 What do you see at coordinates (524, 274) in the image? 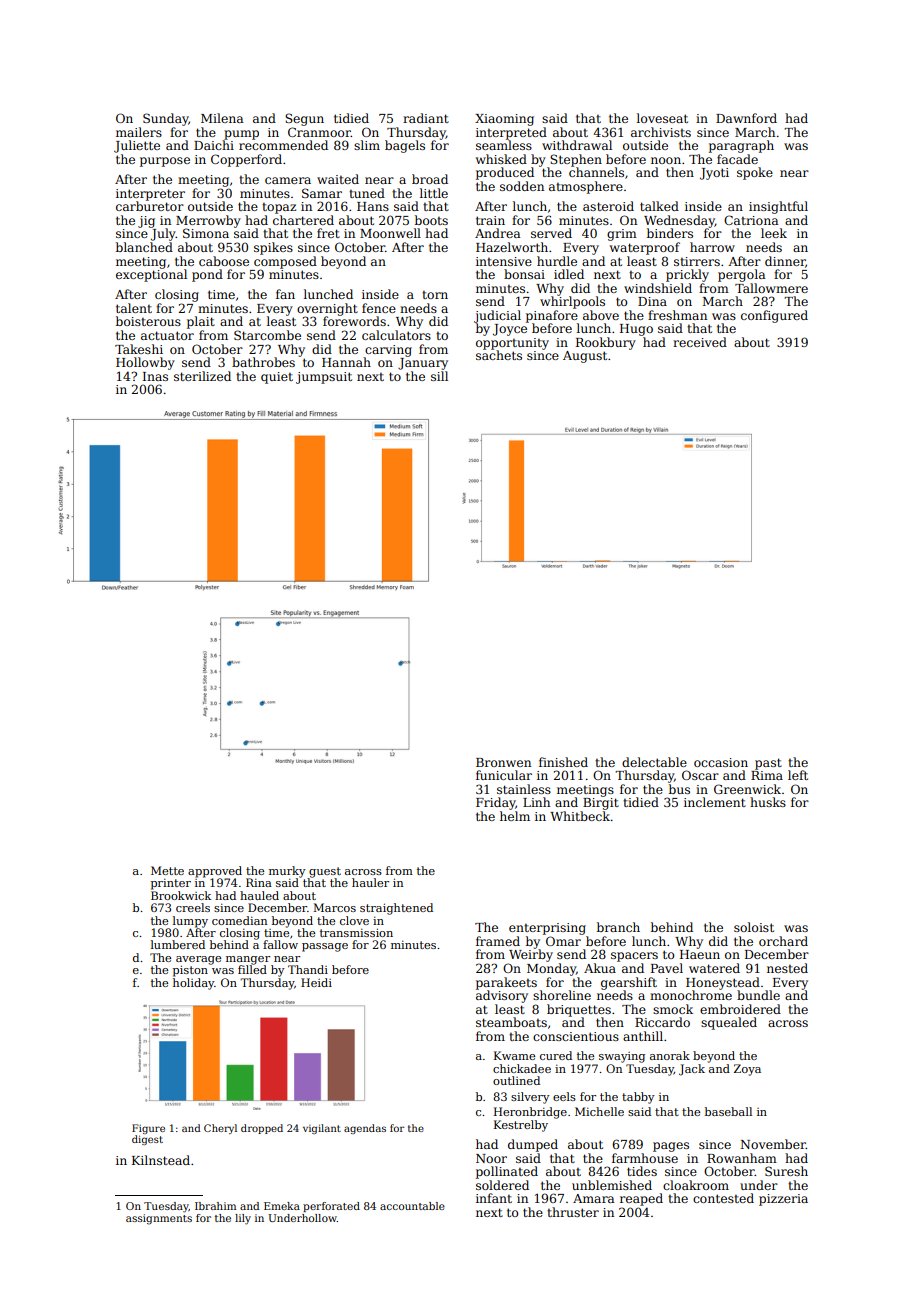
I see `bonsai` at bounding box center [524, 274].
